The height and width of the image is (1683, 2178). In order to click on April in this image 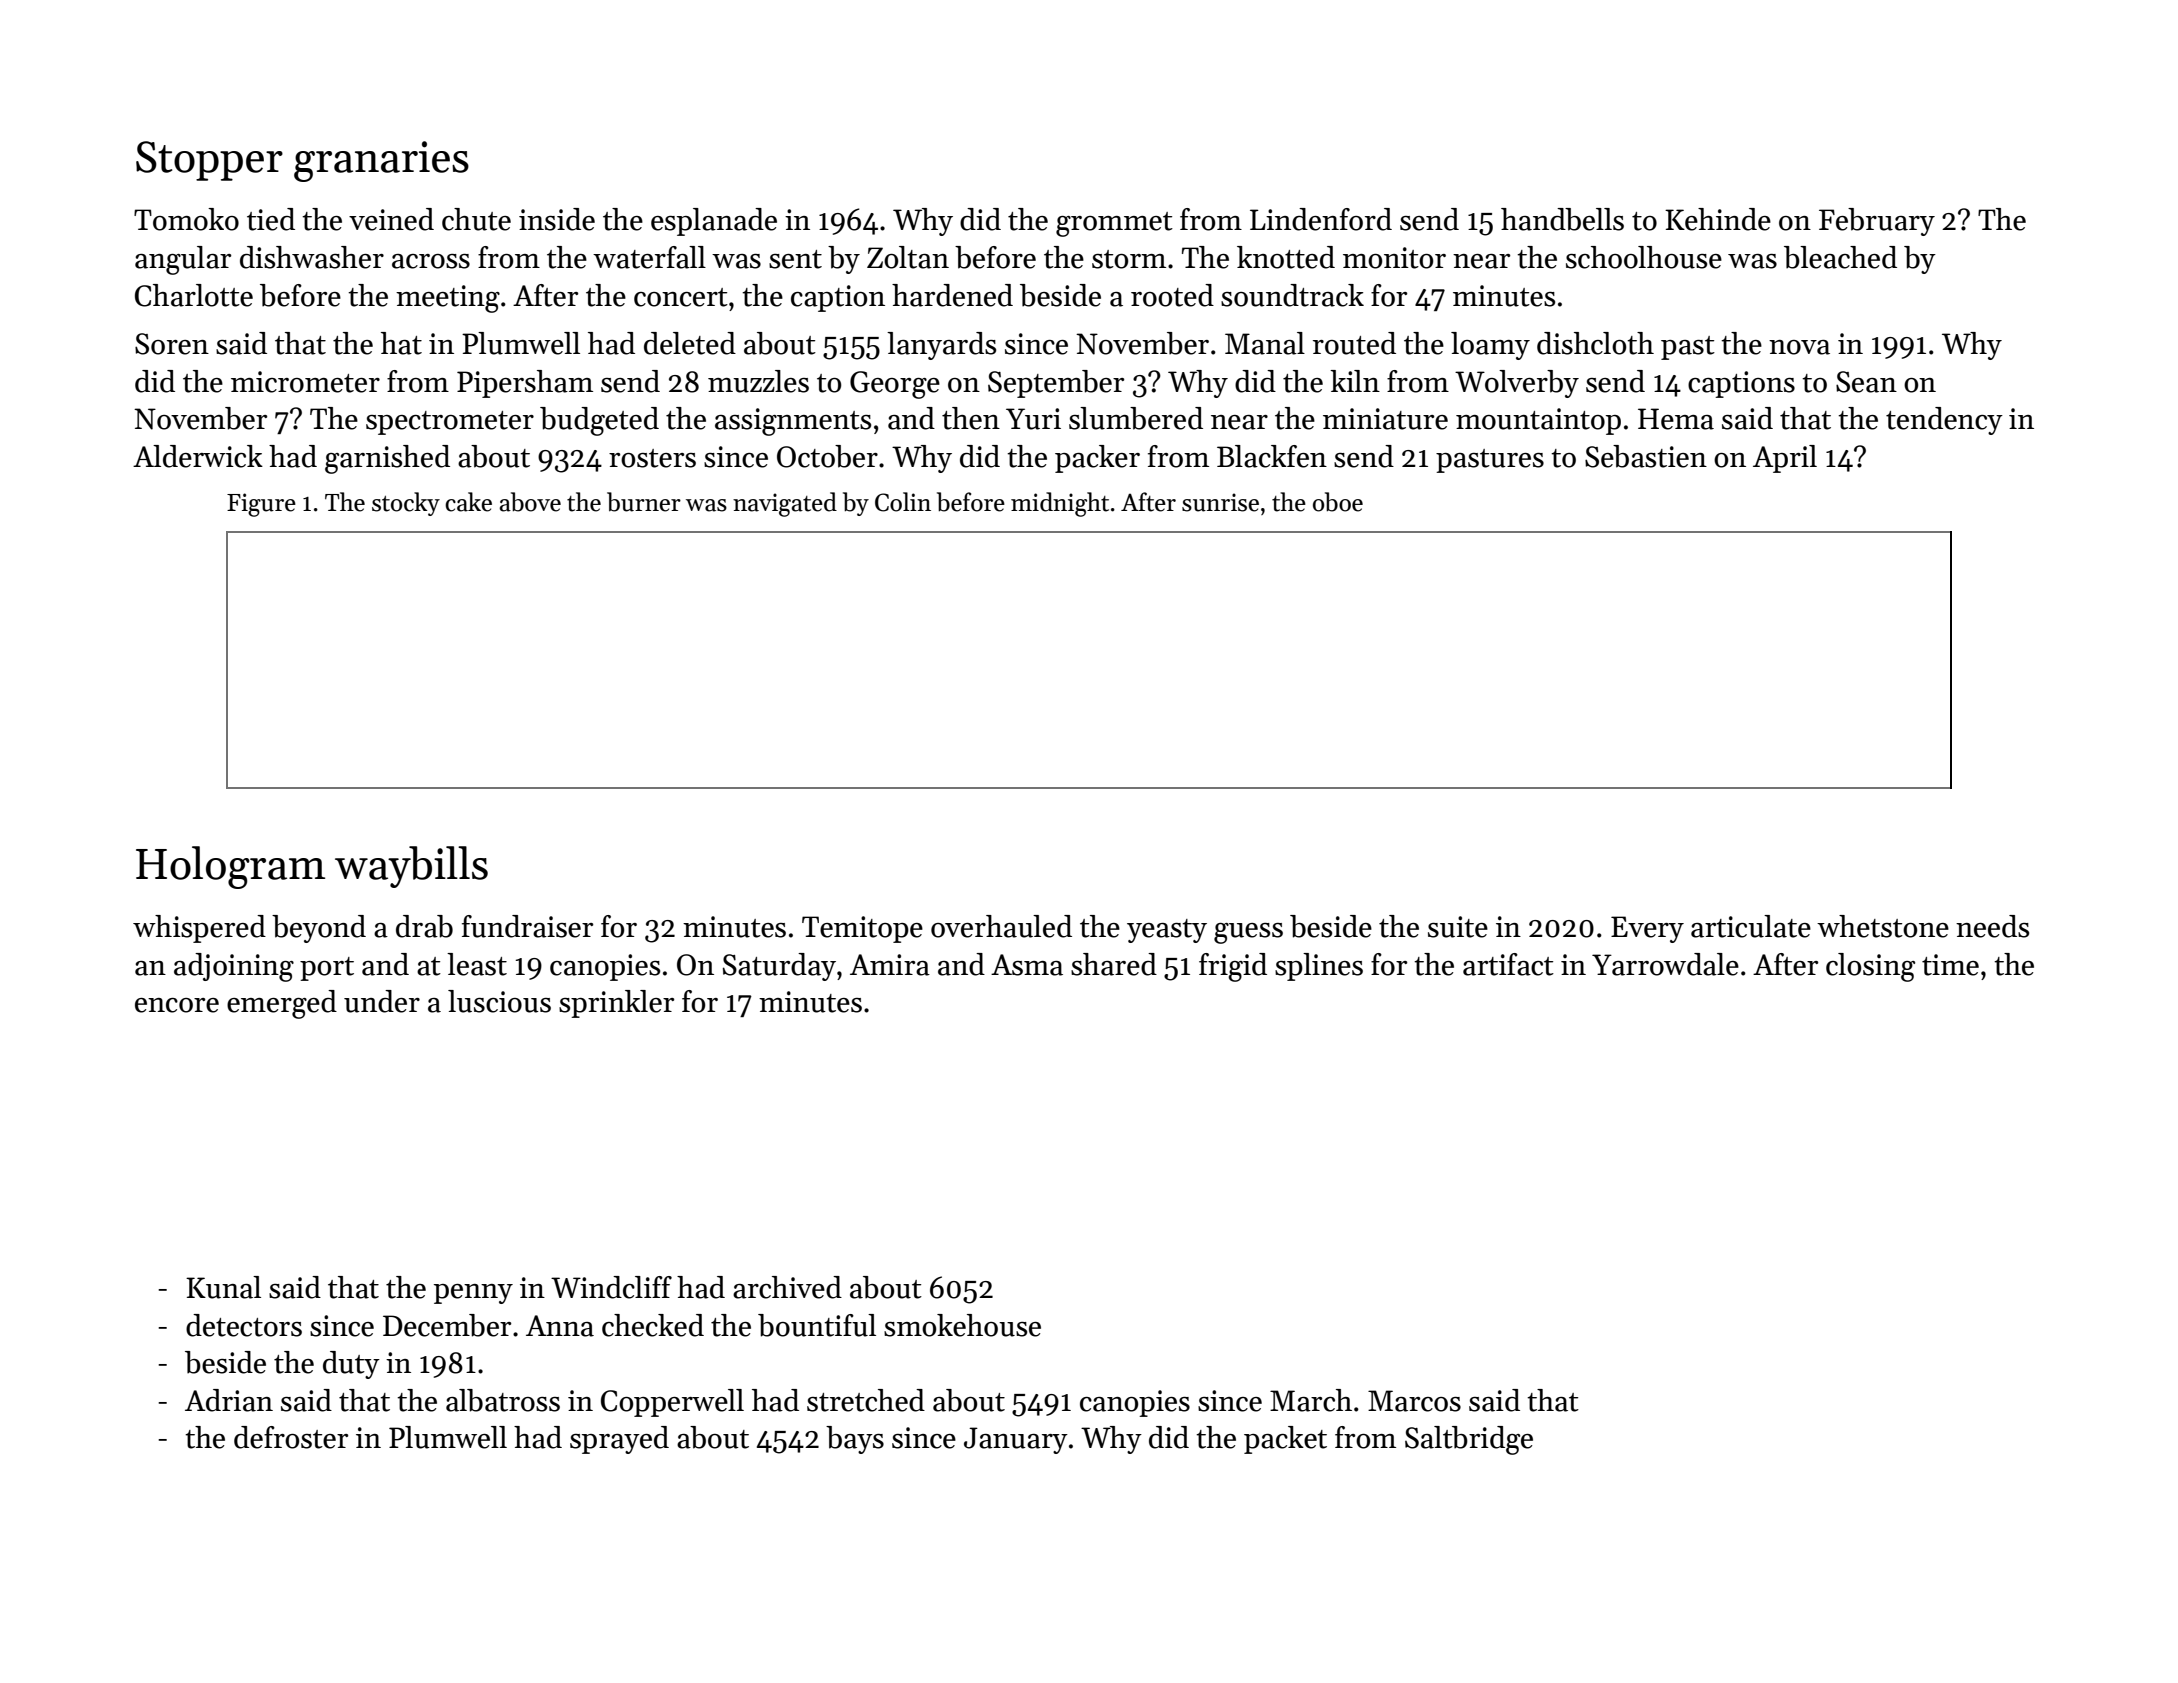, I will do `click(1785, 459)`.
